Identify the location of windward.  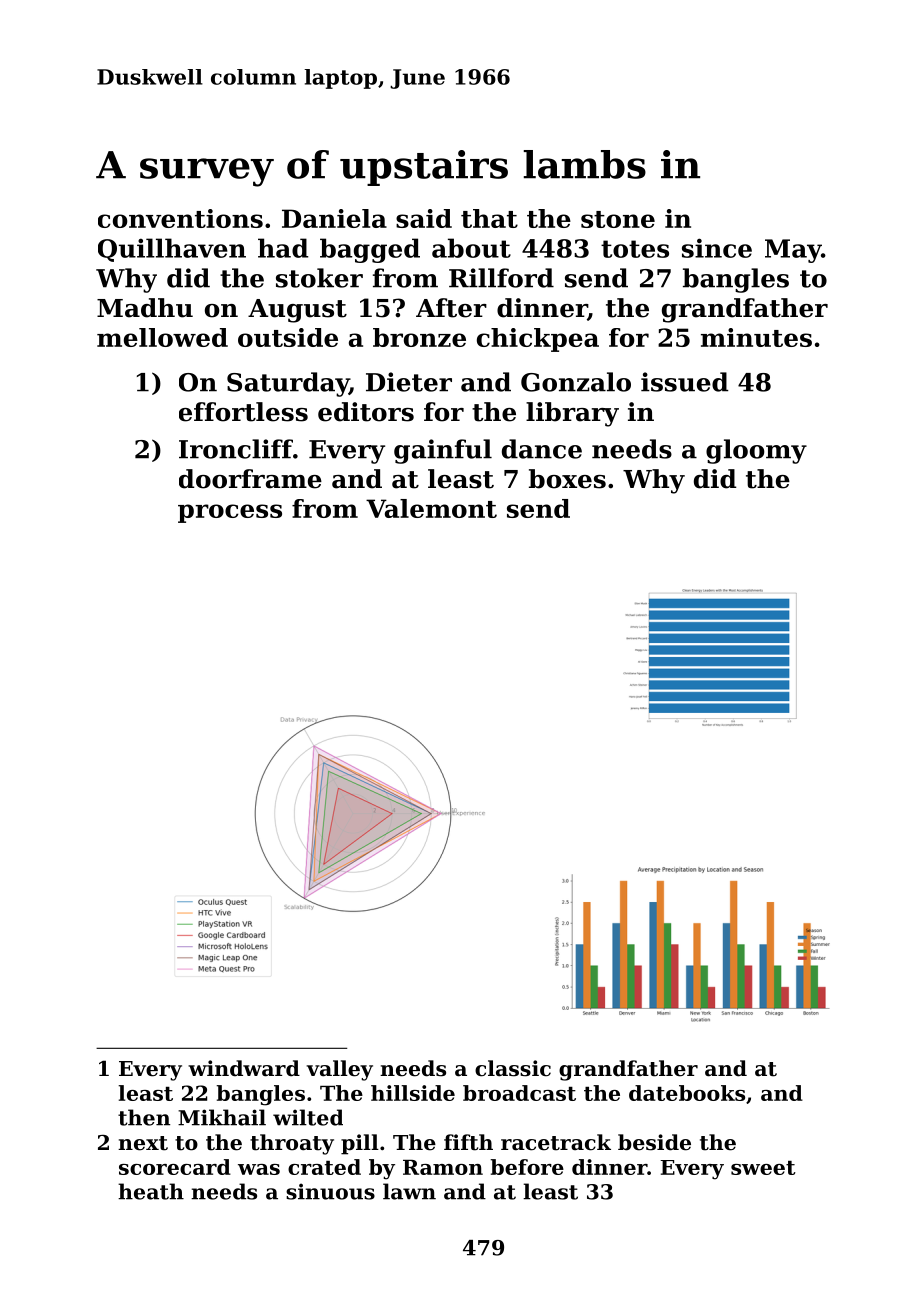
(244, 1068).
